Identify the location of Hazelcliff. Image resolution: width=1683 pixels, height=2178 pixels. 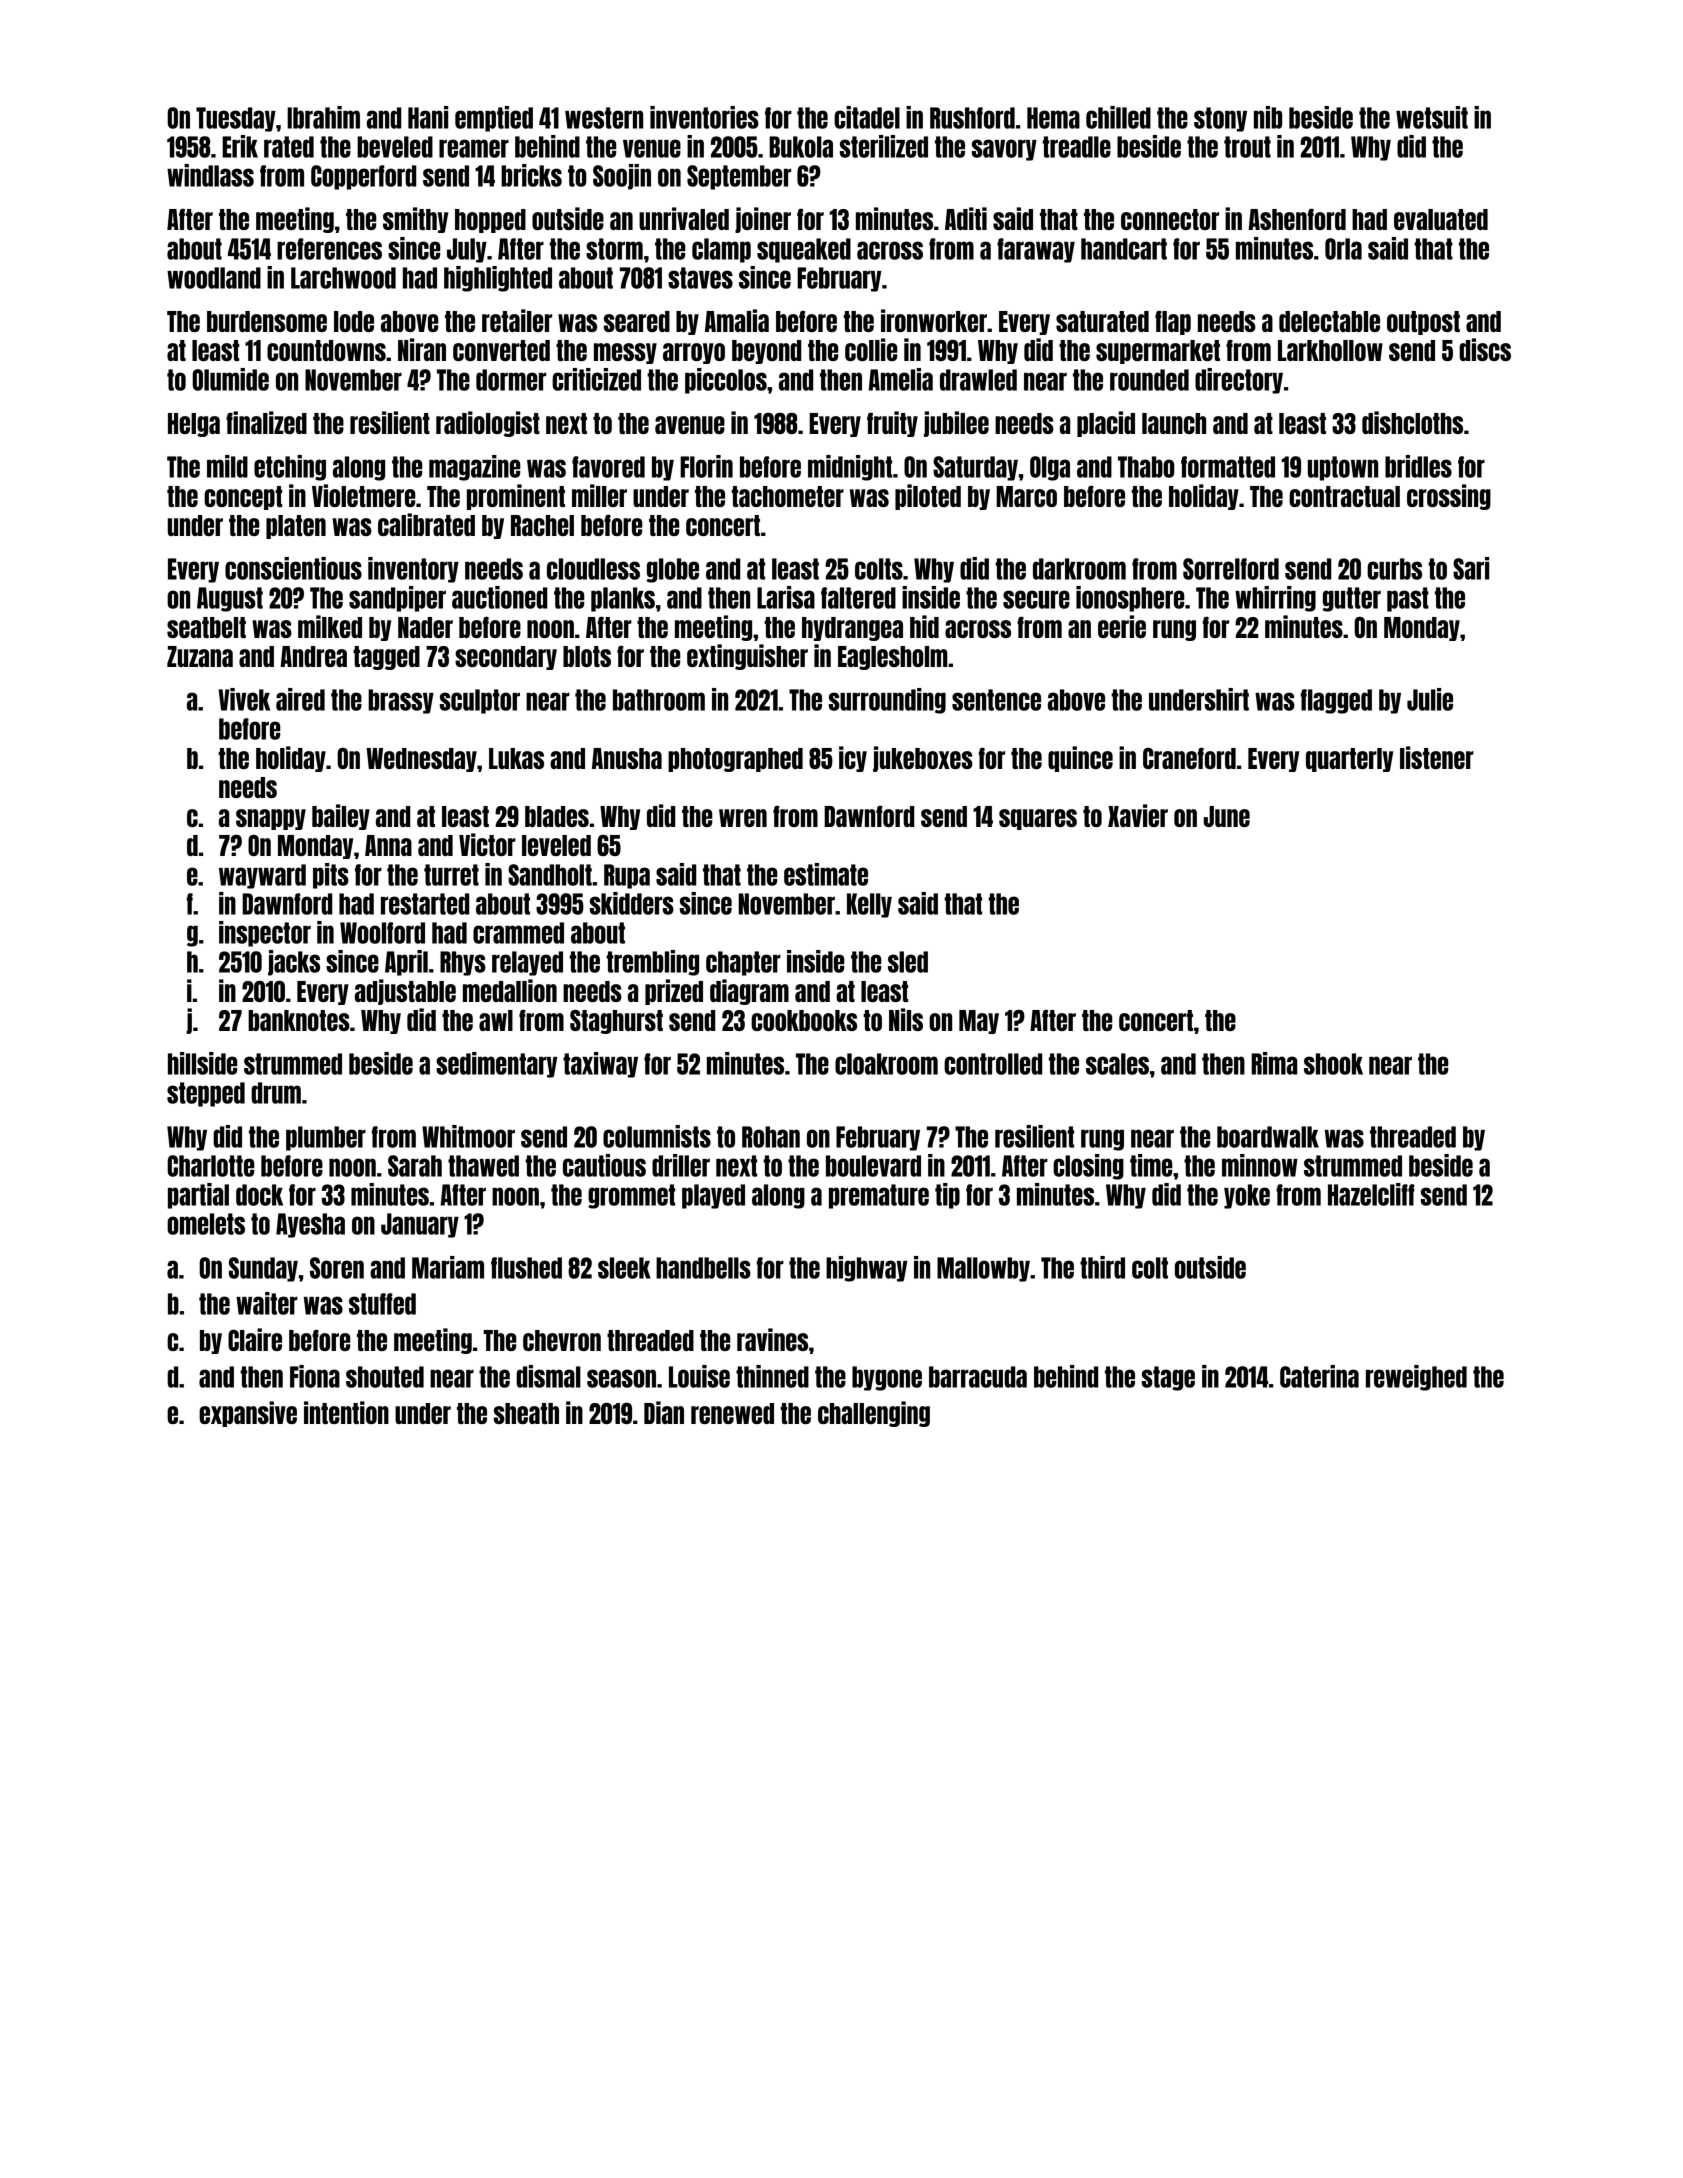
(1371, 1194).
